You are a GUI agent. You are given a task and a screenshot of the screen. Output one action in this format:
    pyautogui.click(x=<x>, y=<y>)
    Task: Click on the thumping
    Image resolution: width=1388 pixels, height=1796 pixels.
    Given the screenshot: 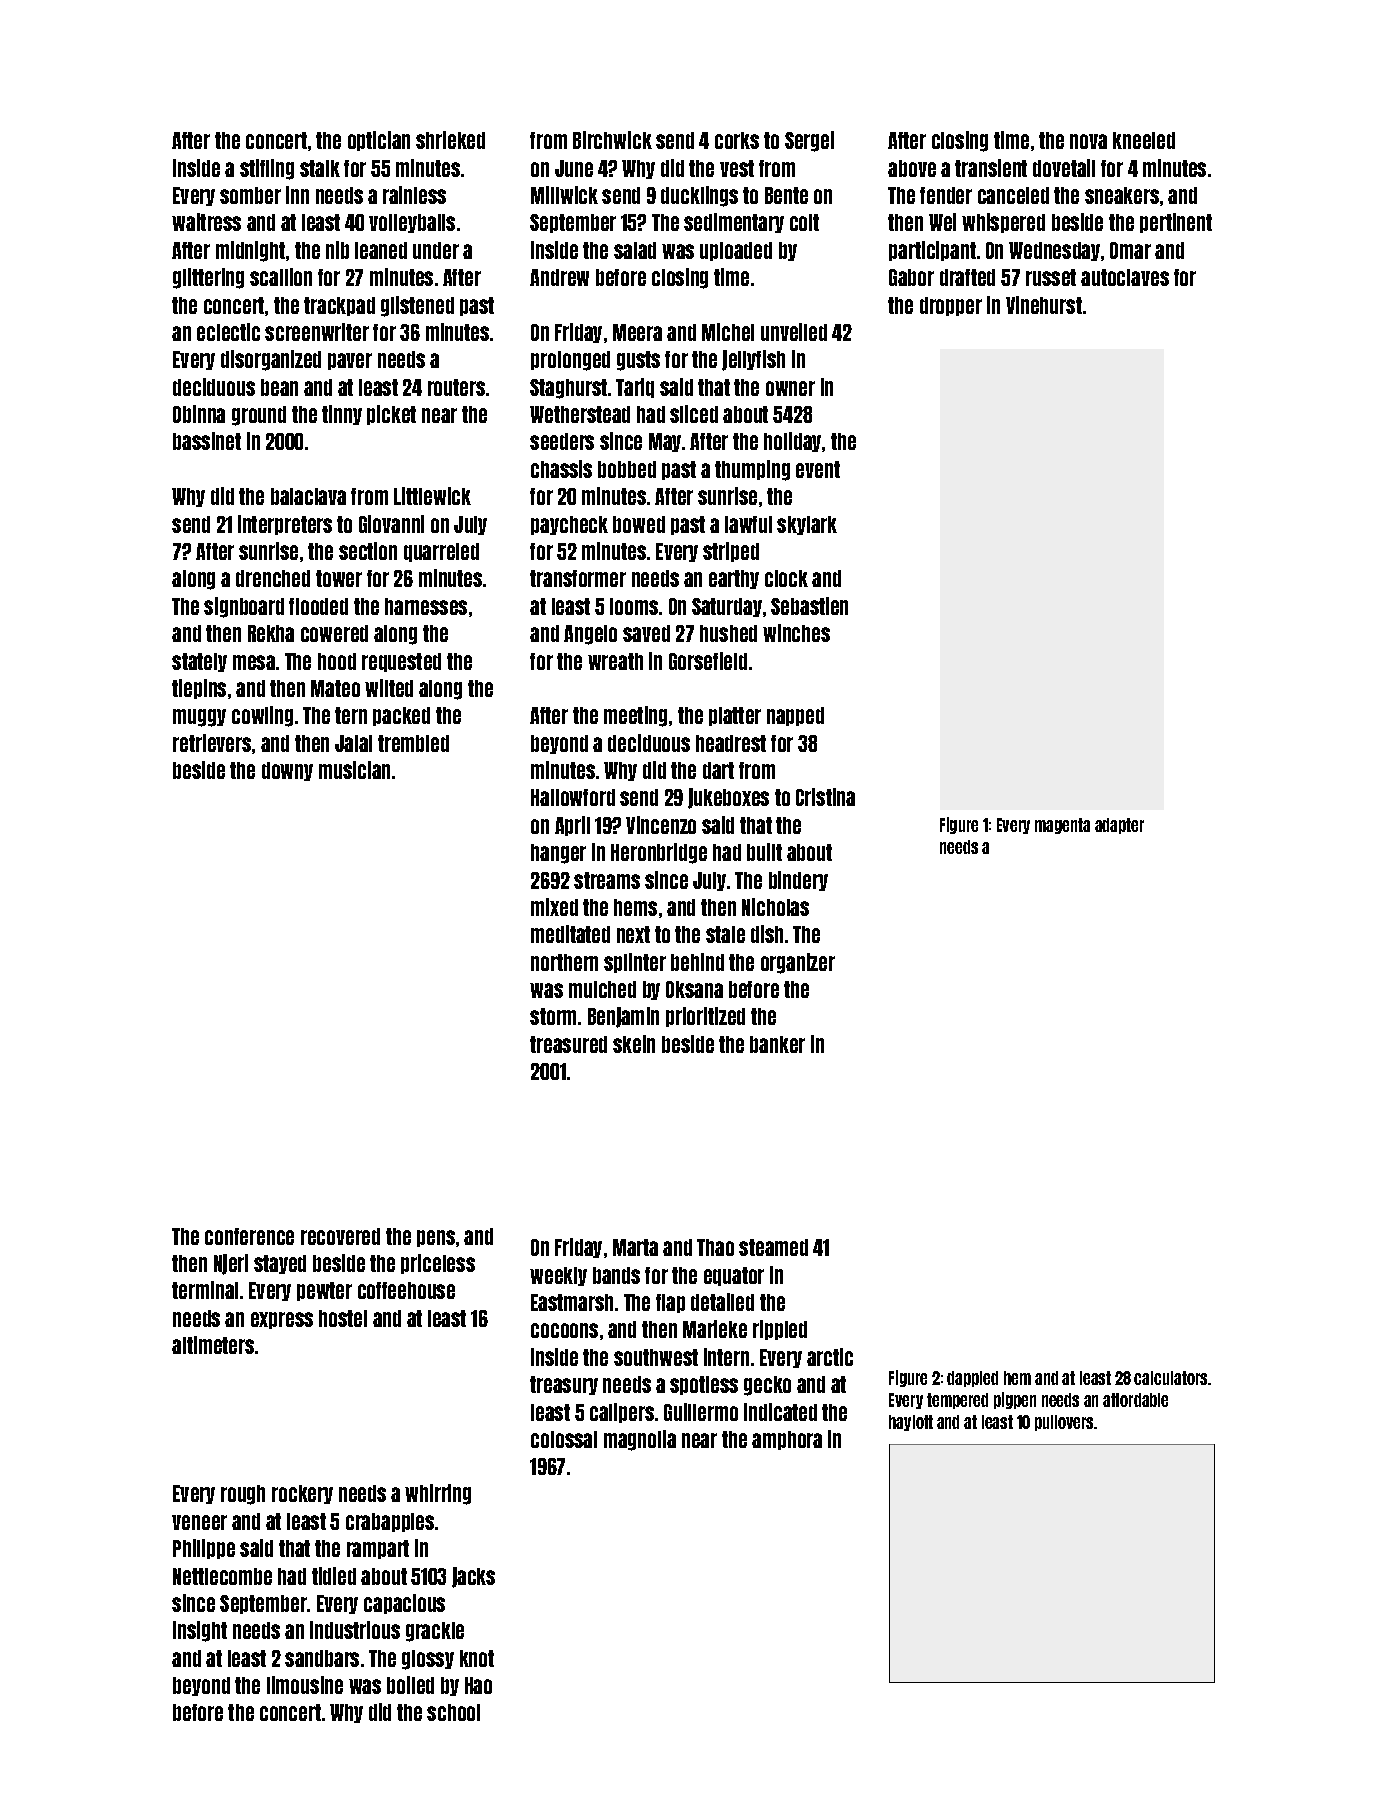 What is the action you would take?
    pyautogui.click(x=752, y=470)
